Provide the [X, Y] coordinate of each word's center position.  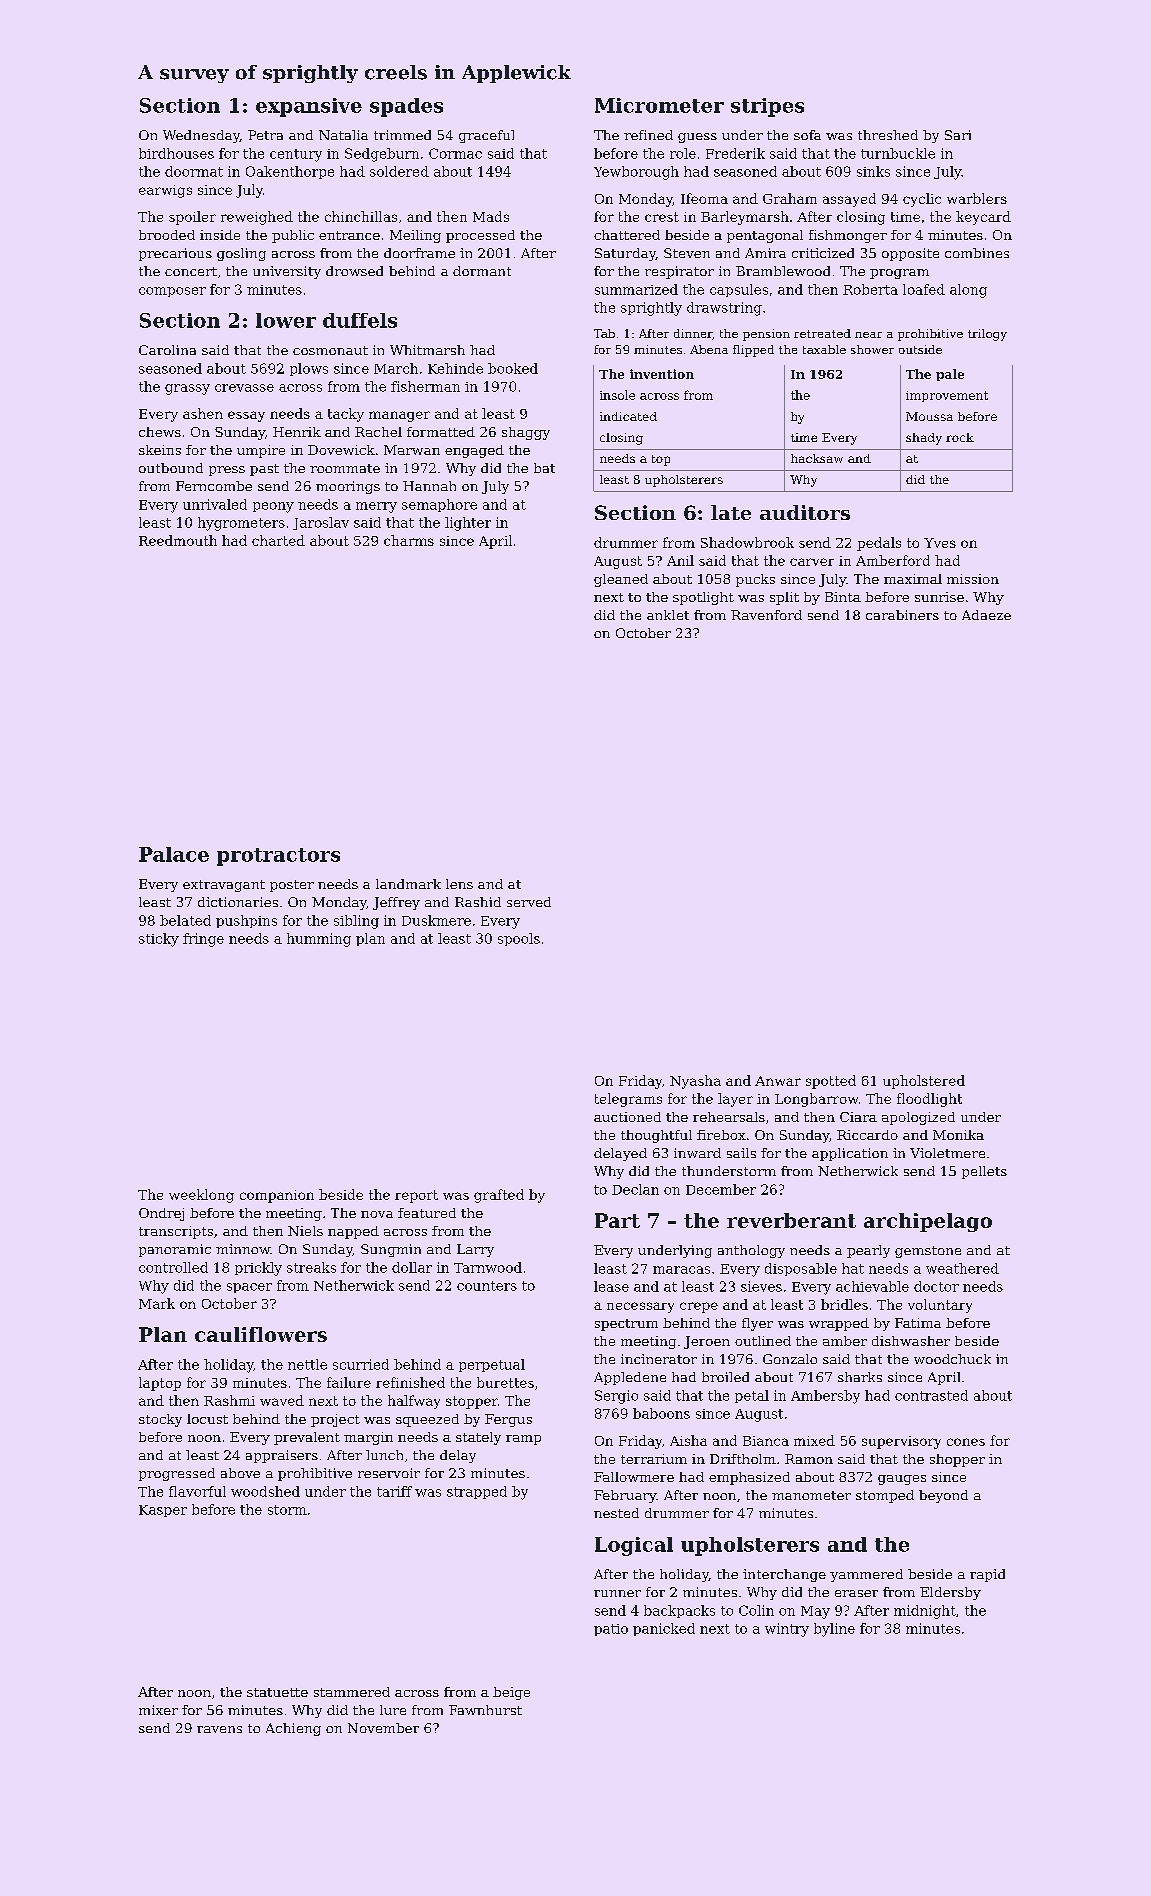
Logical [634, 1546]
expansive [309, 107]
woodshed [265, 1491]
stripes [767, 107]
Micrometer [659, 105]
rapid [987, 1575]
